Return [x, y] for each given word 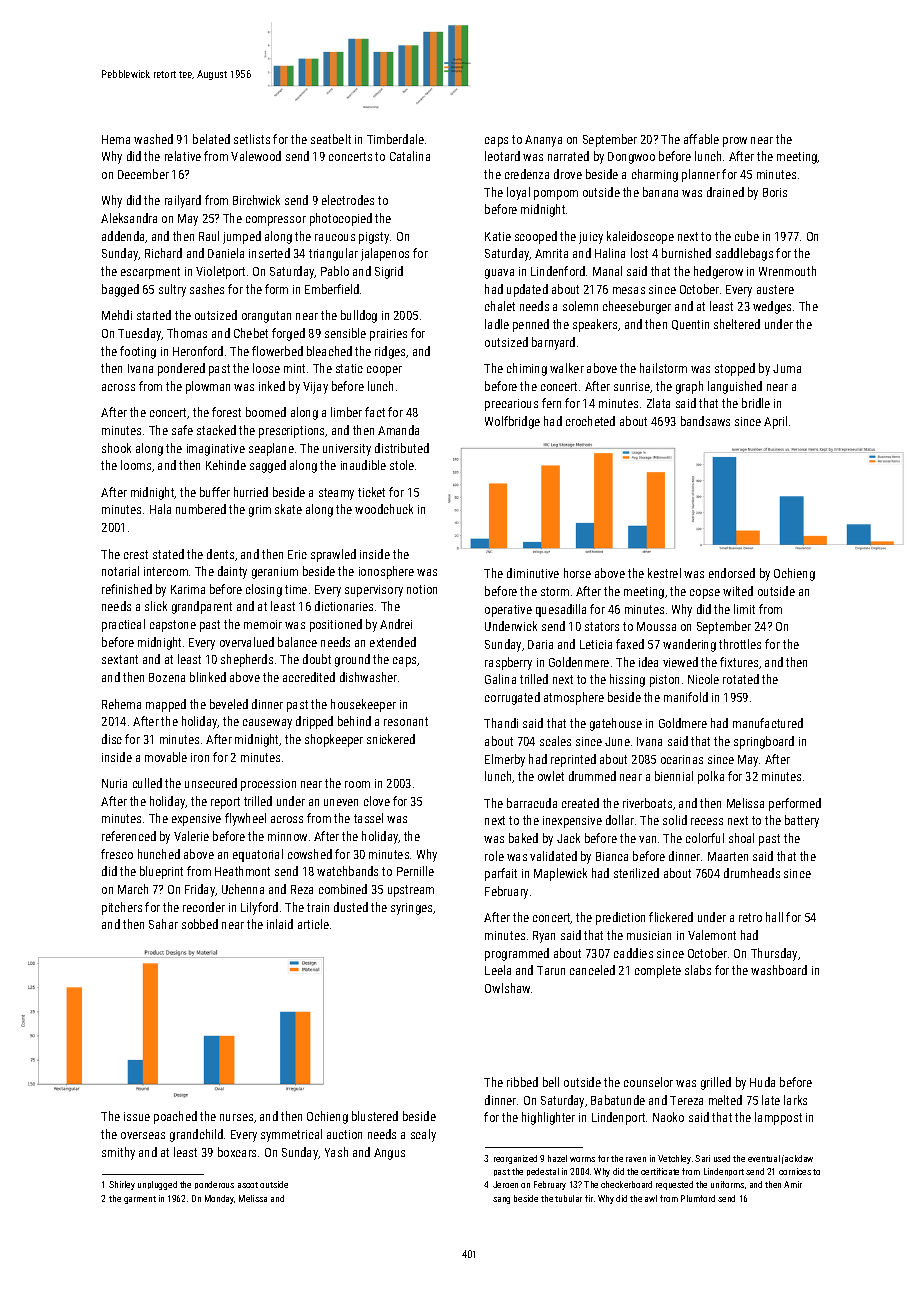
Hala [160, 509]
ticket [371, 492]
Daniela [226, 253]
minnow [287, 836]
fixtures [739, 662]
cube [747, 236]
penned [531, 325]
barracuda [532, 803]
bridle [756, 403]
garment [140, 1200]
